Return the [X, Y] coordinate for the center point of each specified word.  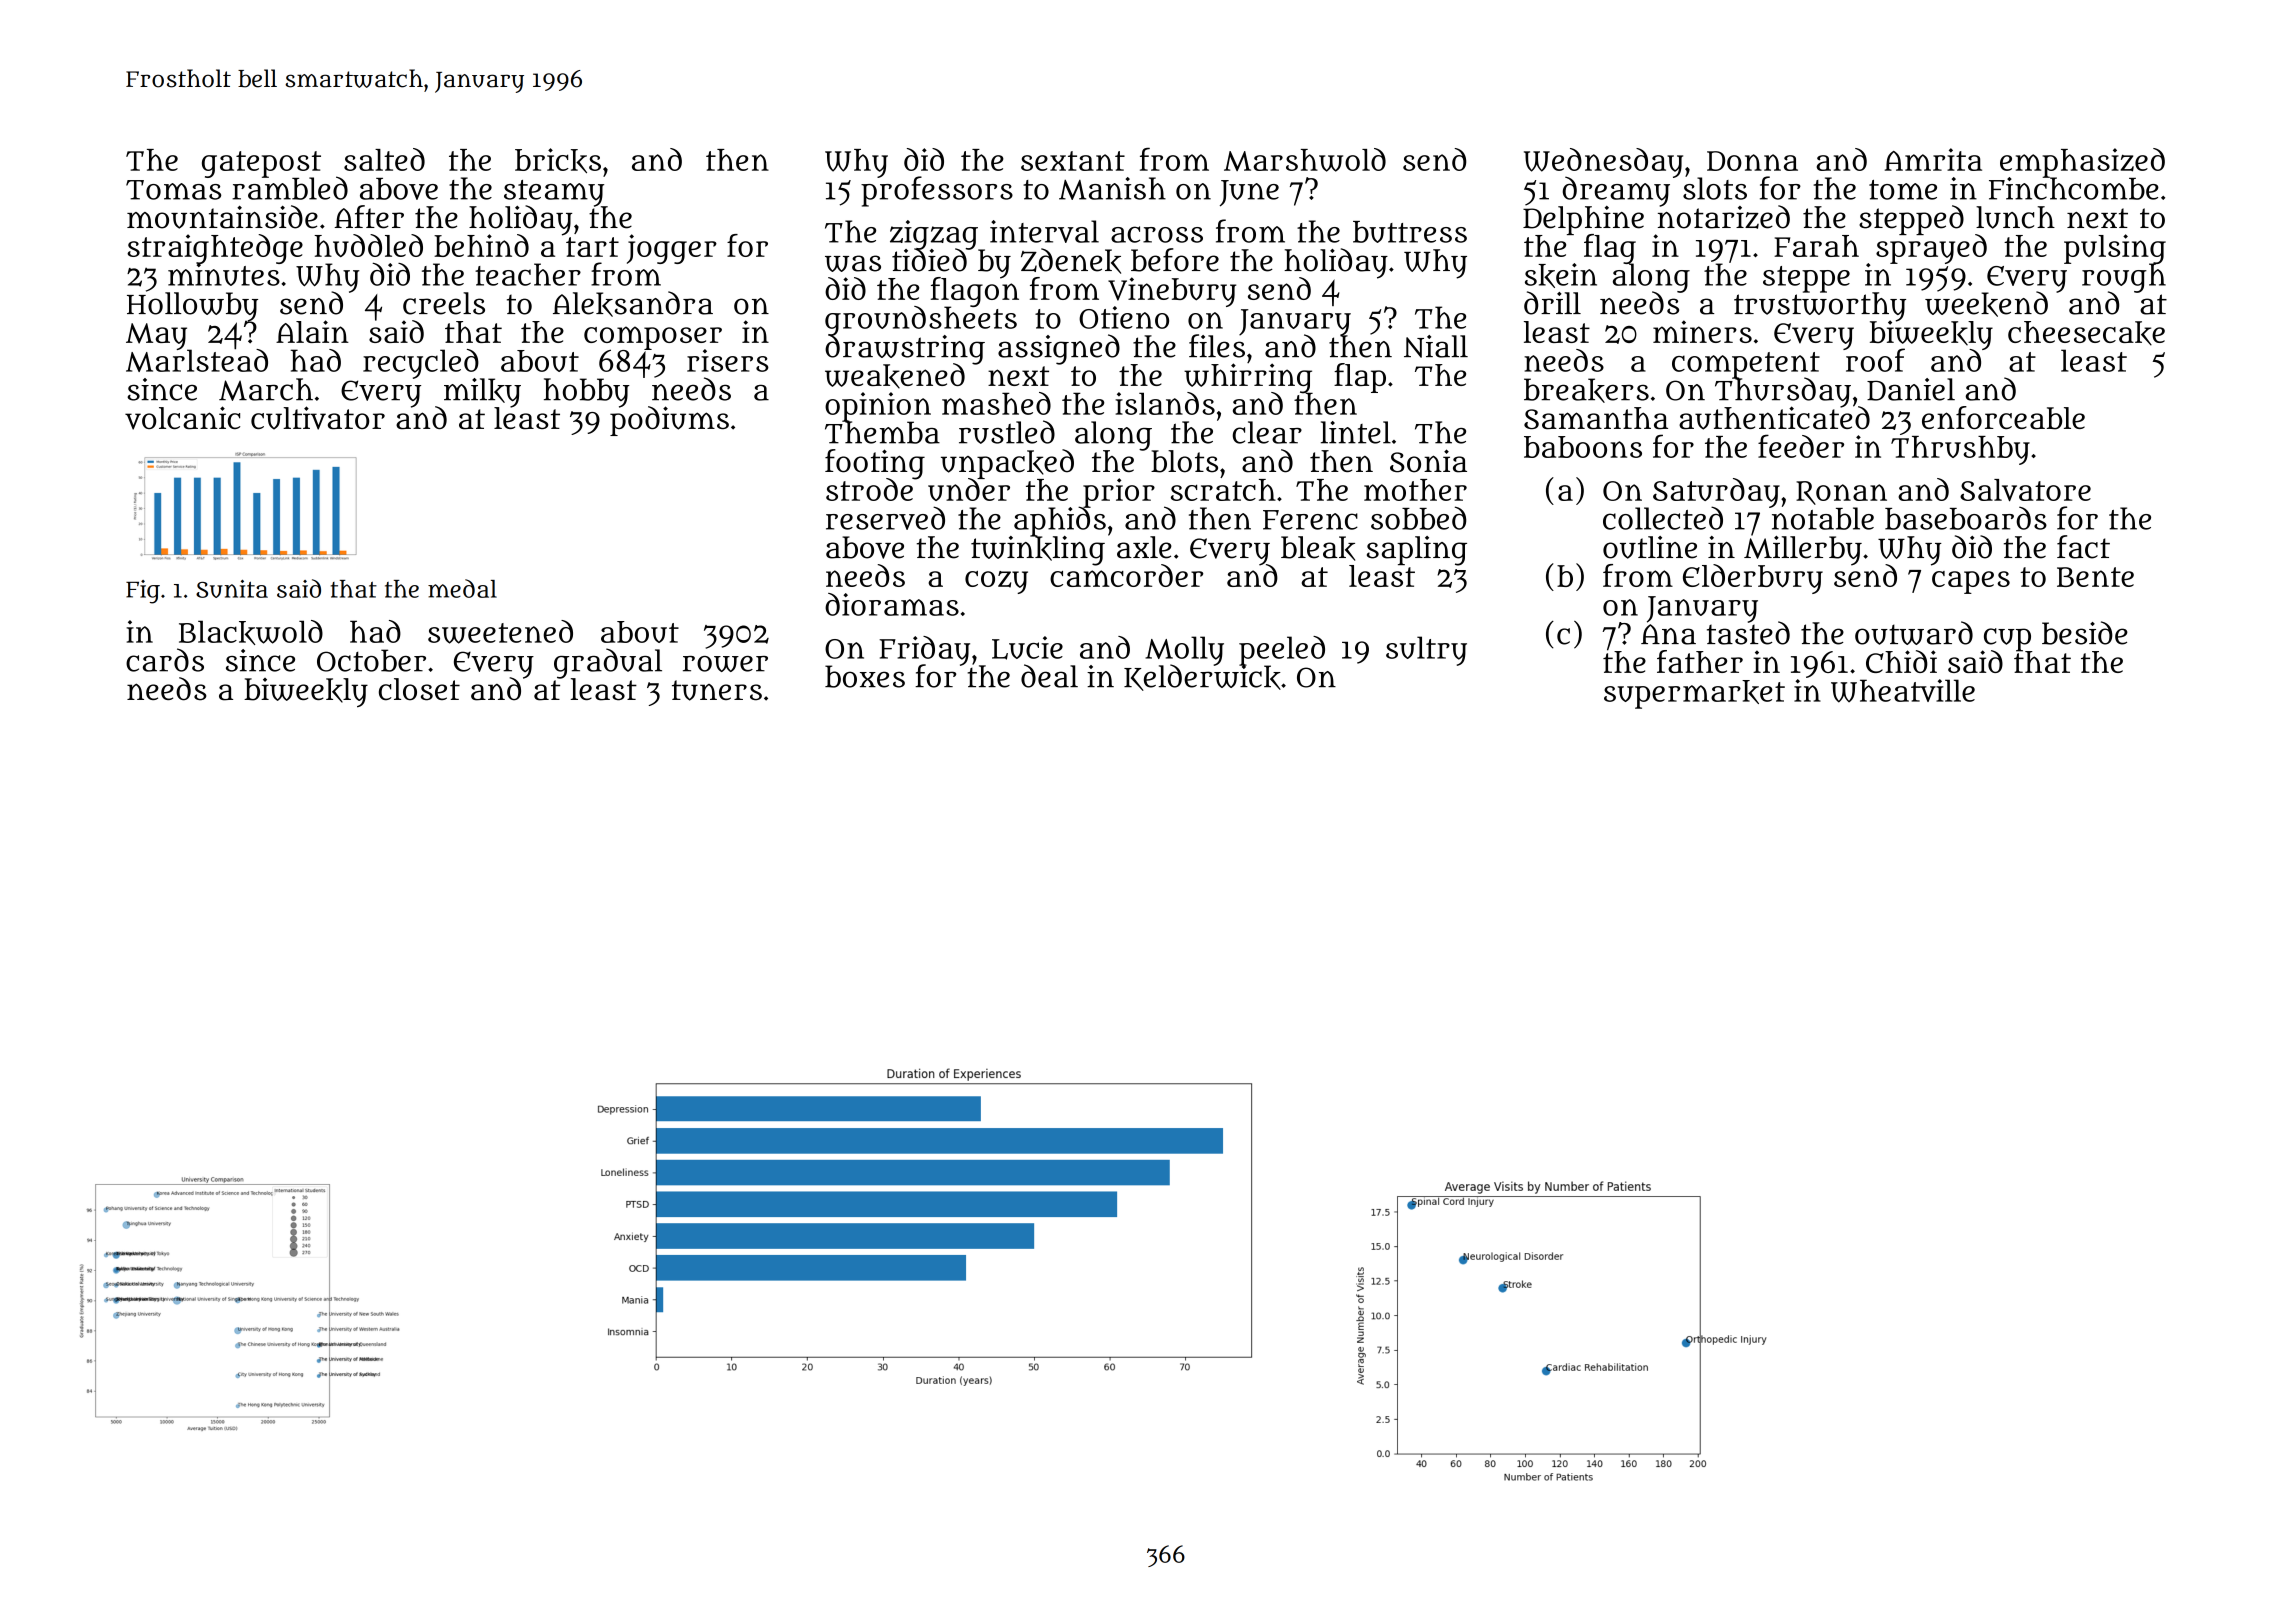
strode [870, 490]
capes [1971, 582]
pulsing [2115, 249]
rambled [290, 188]
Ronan [1841, 493]
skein [1561, 275]
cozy [996, 582]
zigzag [934, 234]
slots [1715, 189]
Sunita [232, 589]
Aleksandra [633, 304]
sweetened [500, 632]
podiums [669, 421]
